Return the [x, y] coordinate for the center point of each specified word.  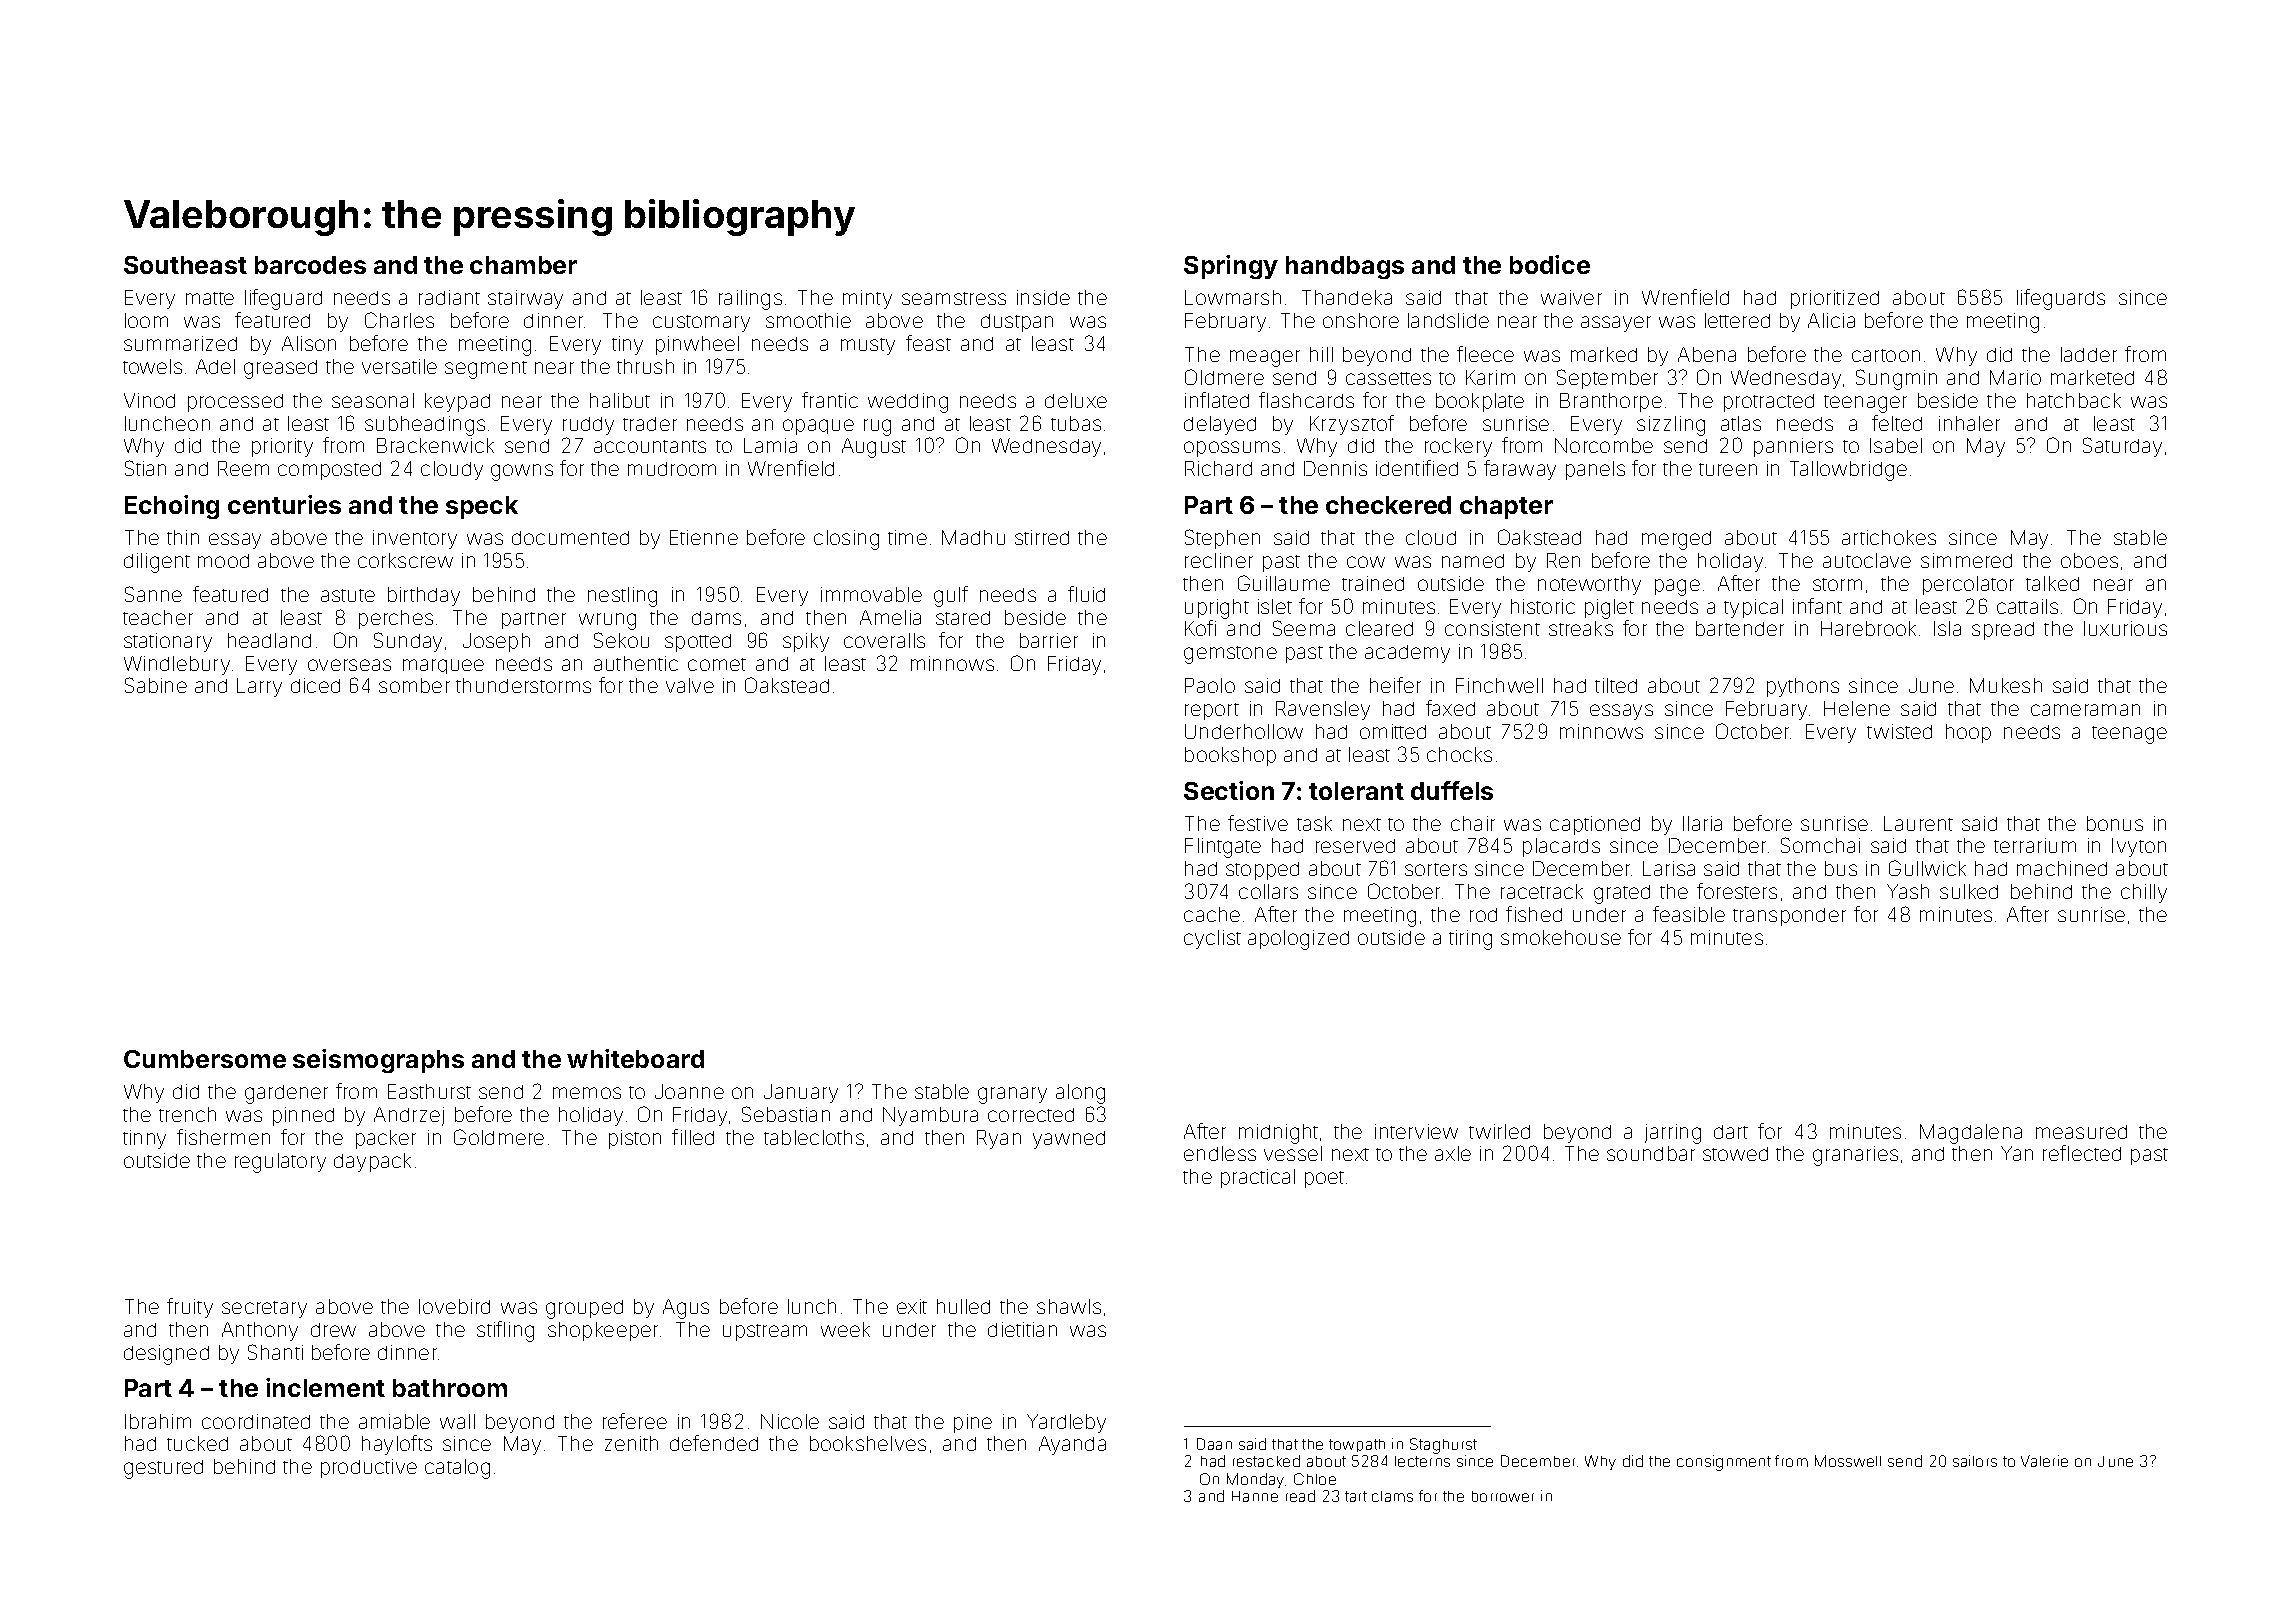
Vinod [149, 400]
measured [2081, 1132]
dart [1731, 1132]
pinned [303, 1116]
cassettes [1388, 378]
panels [1595, 470]
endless [1220, 1153]
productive [369, 1468]
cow [1366, 562]
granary [1012, 1095]
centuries [284, 504]
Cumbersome [205, 1059]
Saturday [2122, 447]
